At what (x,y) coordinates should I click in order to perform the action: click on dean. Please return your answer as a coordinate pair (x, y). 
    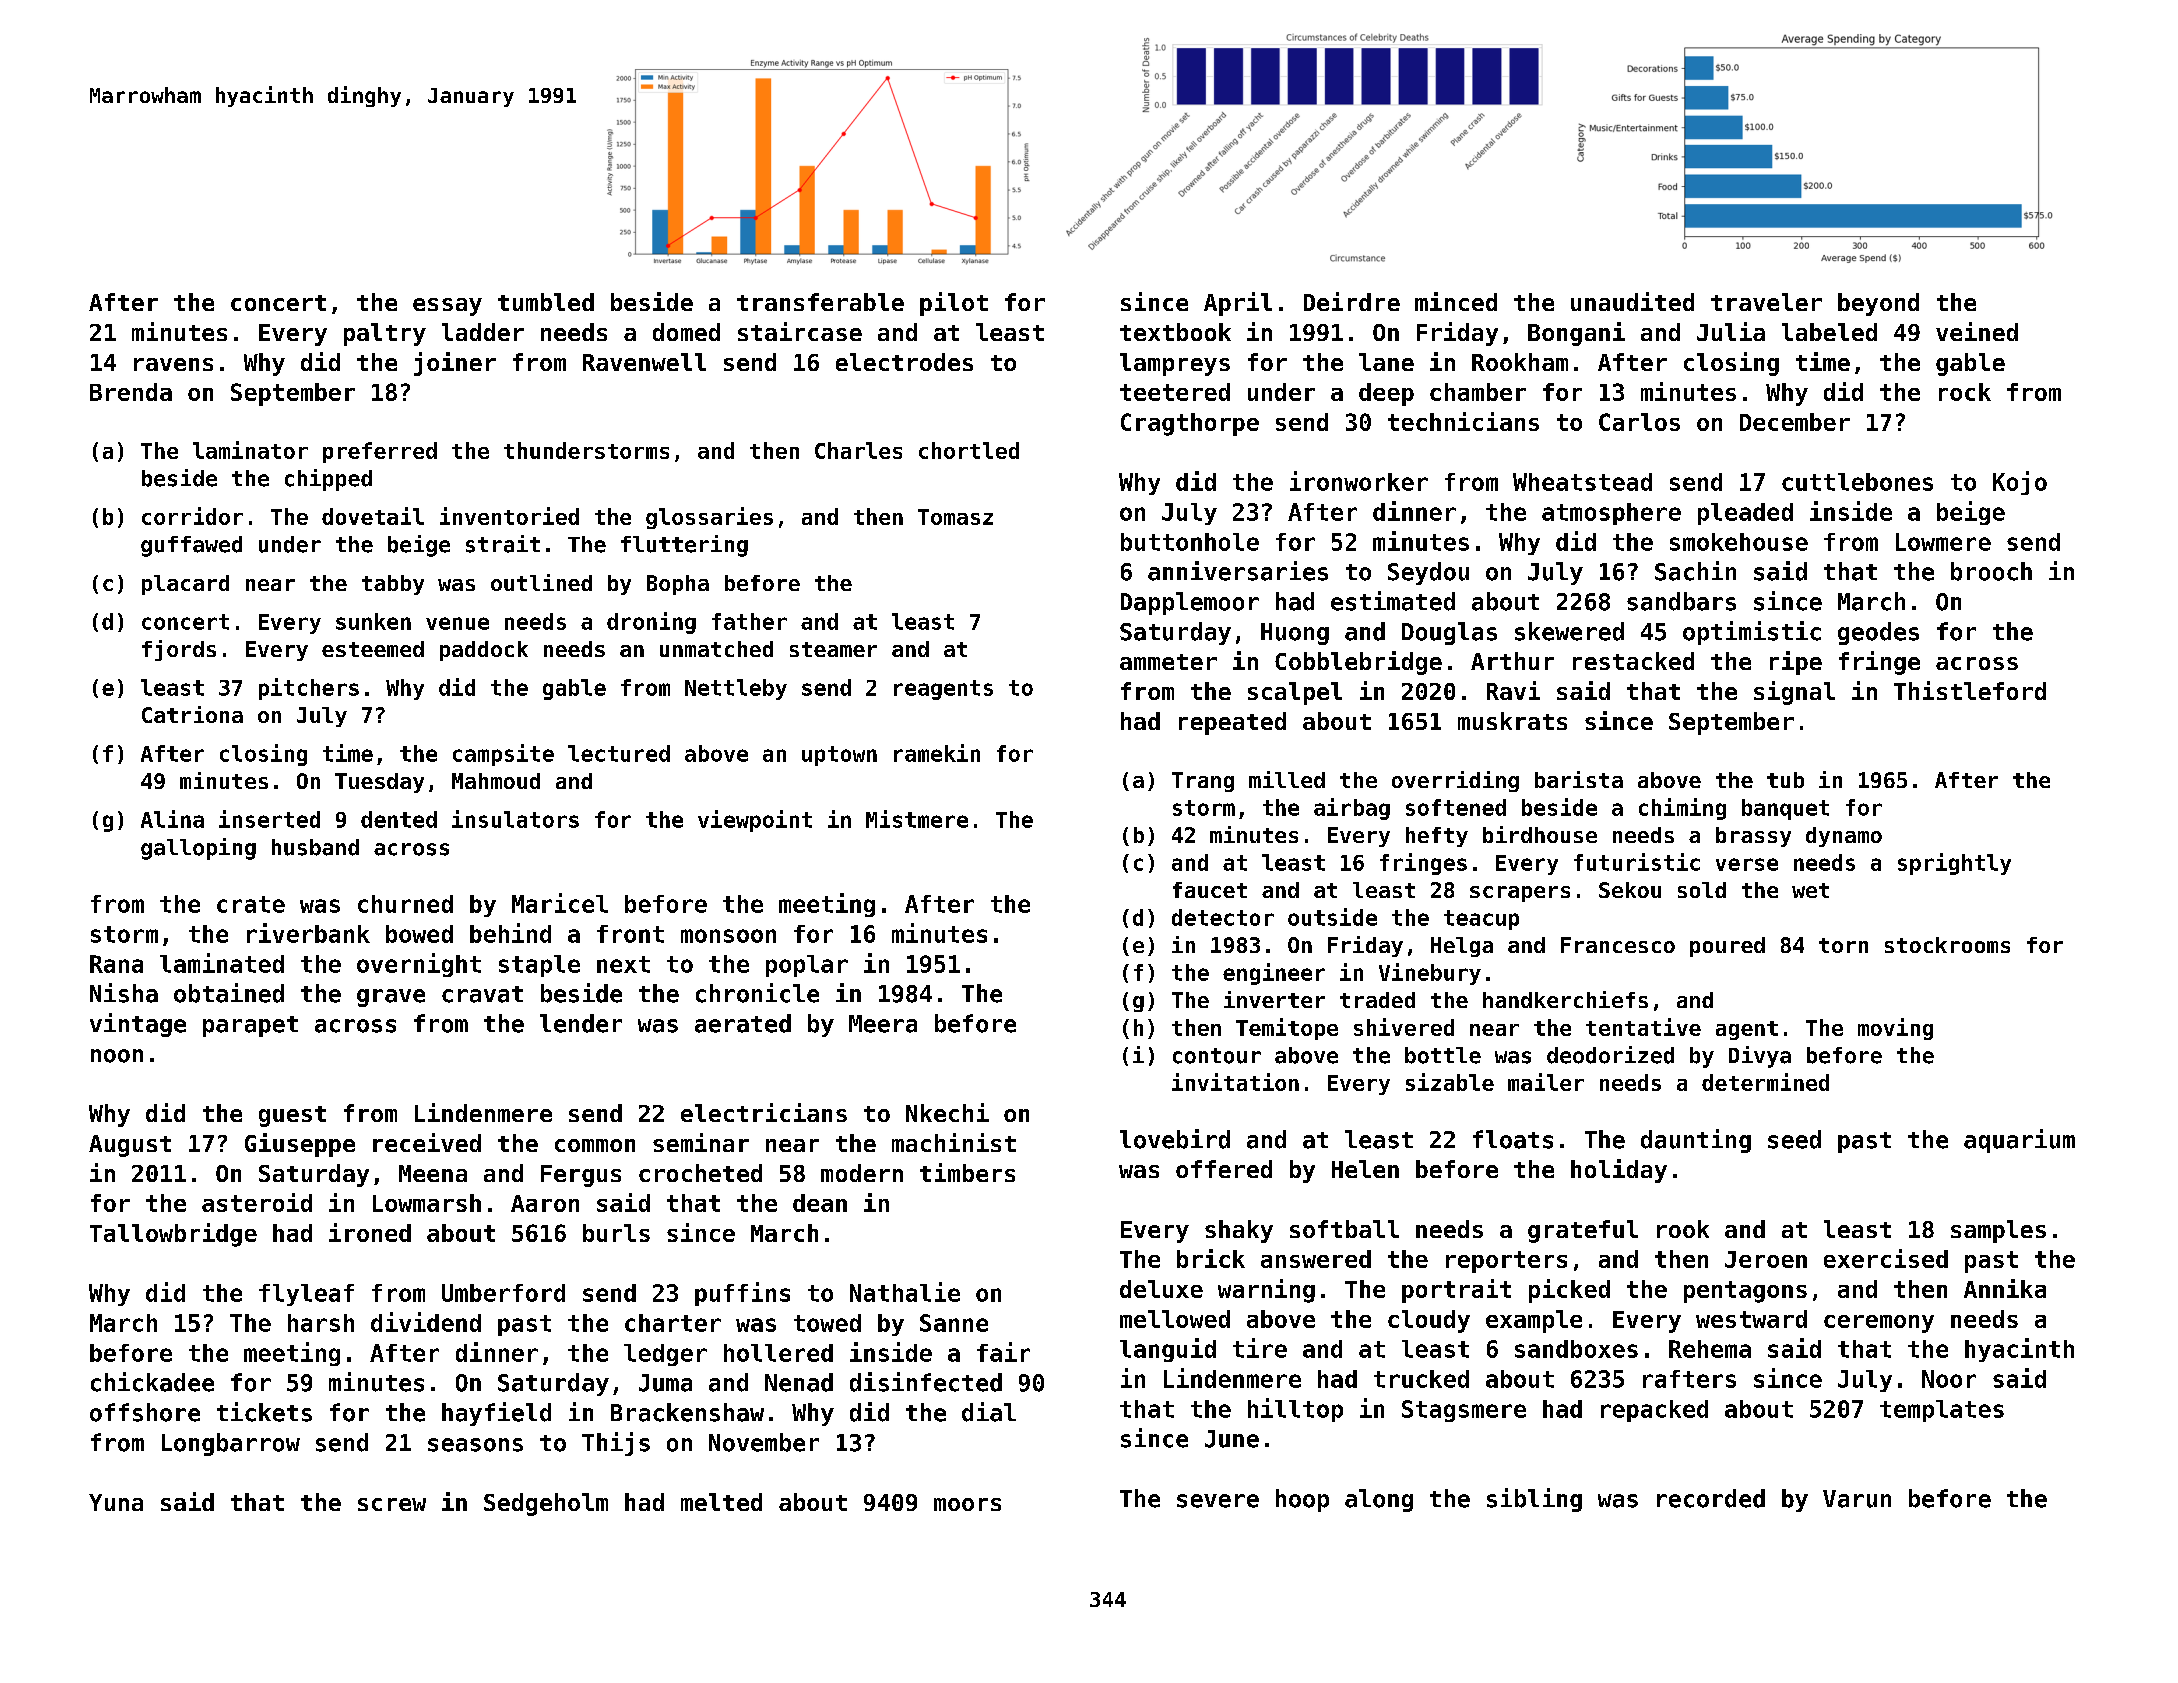
    Looking at the image, I should click on (820, 1203).
